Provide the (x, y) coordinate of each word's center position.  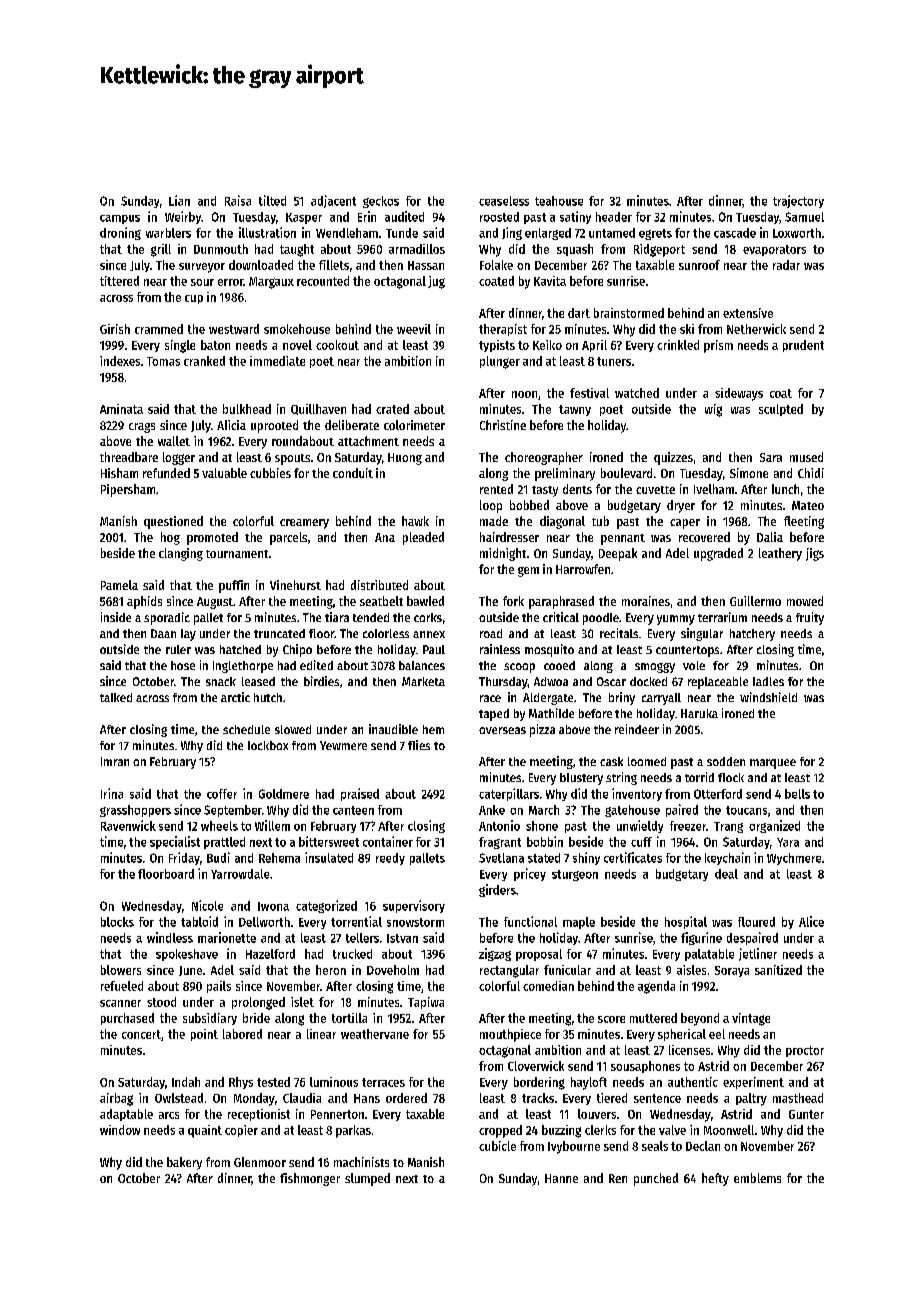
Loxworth (797, 233)
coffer (222, 794)
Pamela (119, 585)
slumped (367, 1179)
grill (161, 250)
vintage (751, 1019)
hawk (415, 521)
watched (637, 393)
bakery (184, 1163)
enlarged (548, 234)
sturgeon (575, 875)
